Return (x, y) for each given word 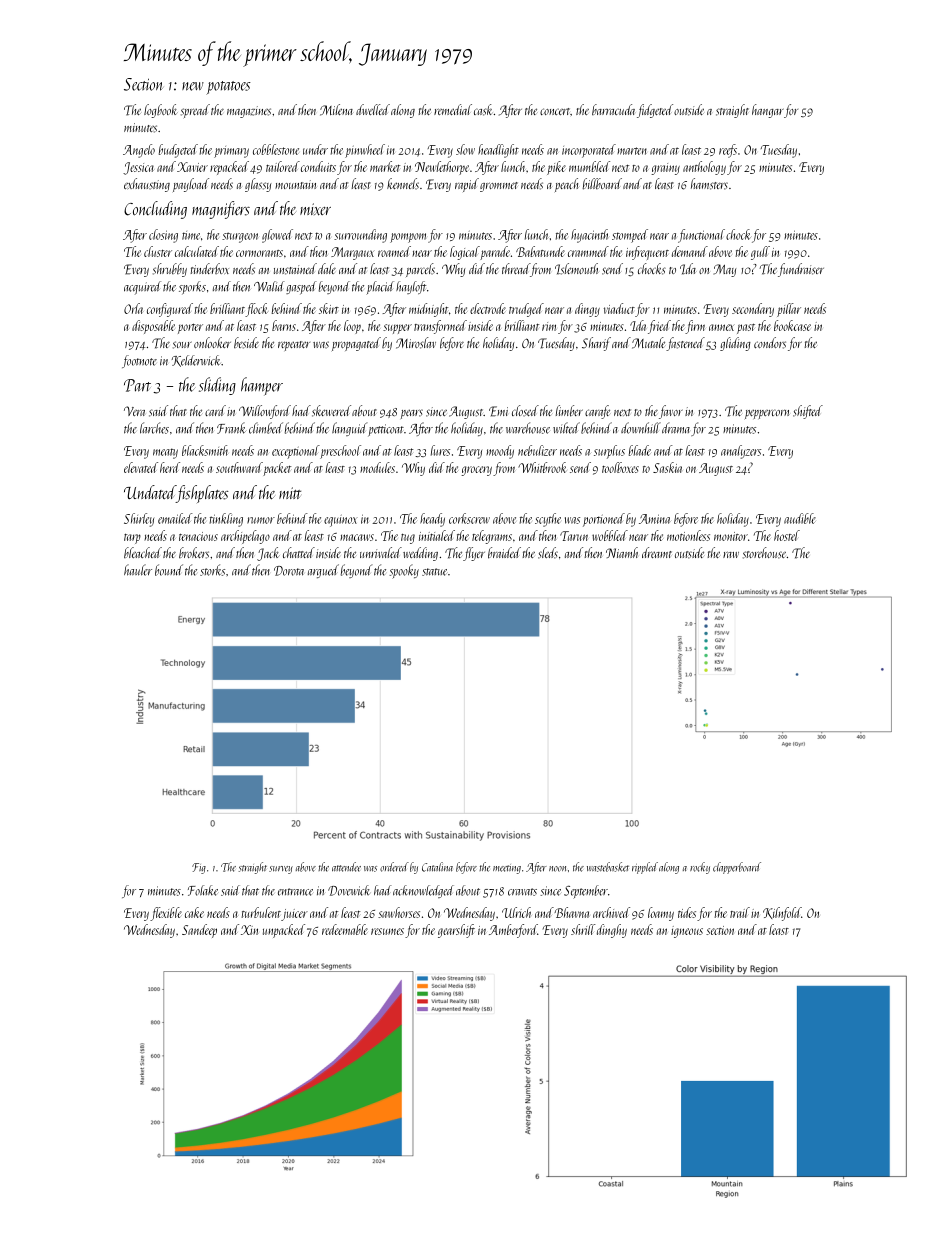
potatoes (228, 88)
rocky (700, 868)
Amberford (513, 931)
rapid (467, 185)
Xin (249, 930)
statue (434, 572)
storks (212, 570)
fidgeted (655, 111)
